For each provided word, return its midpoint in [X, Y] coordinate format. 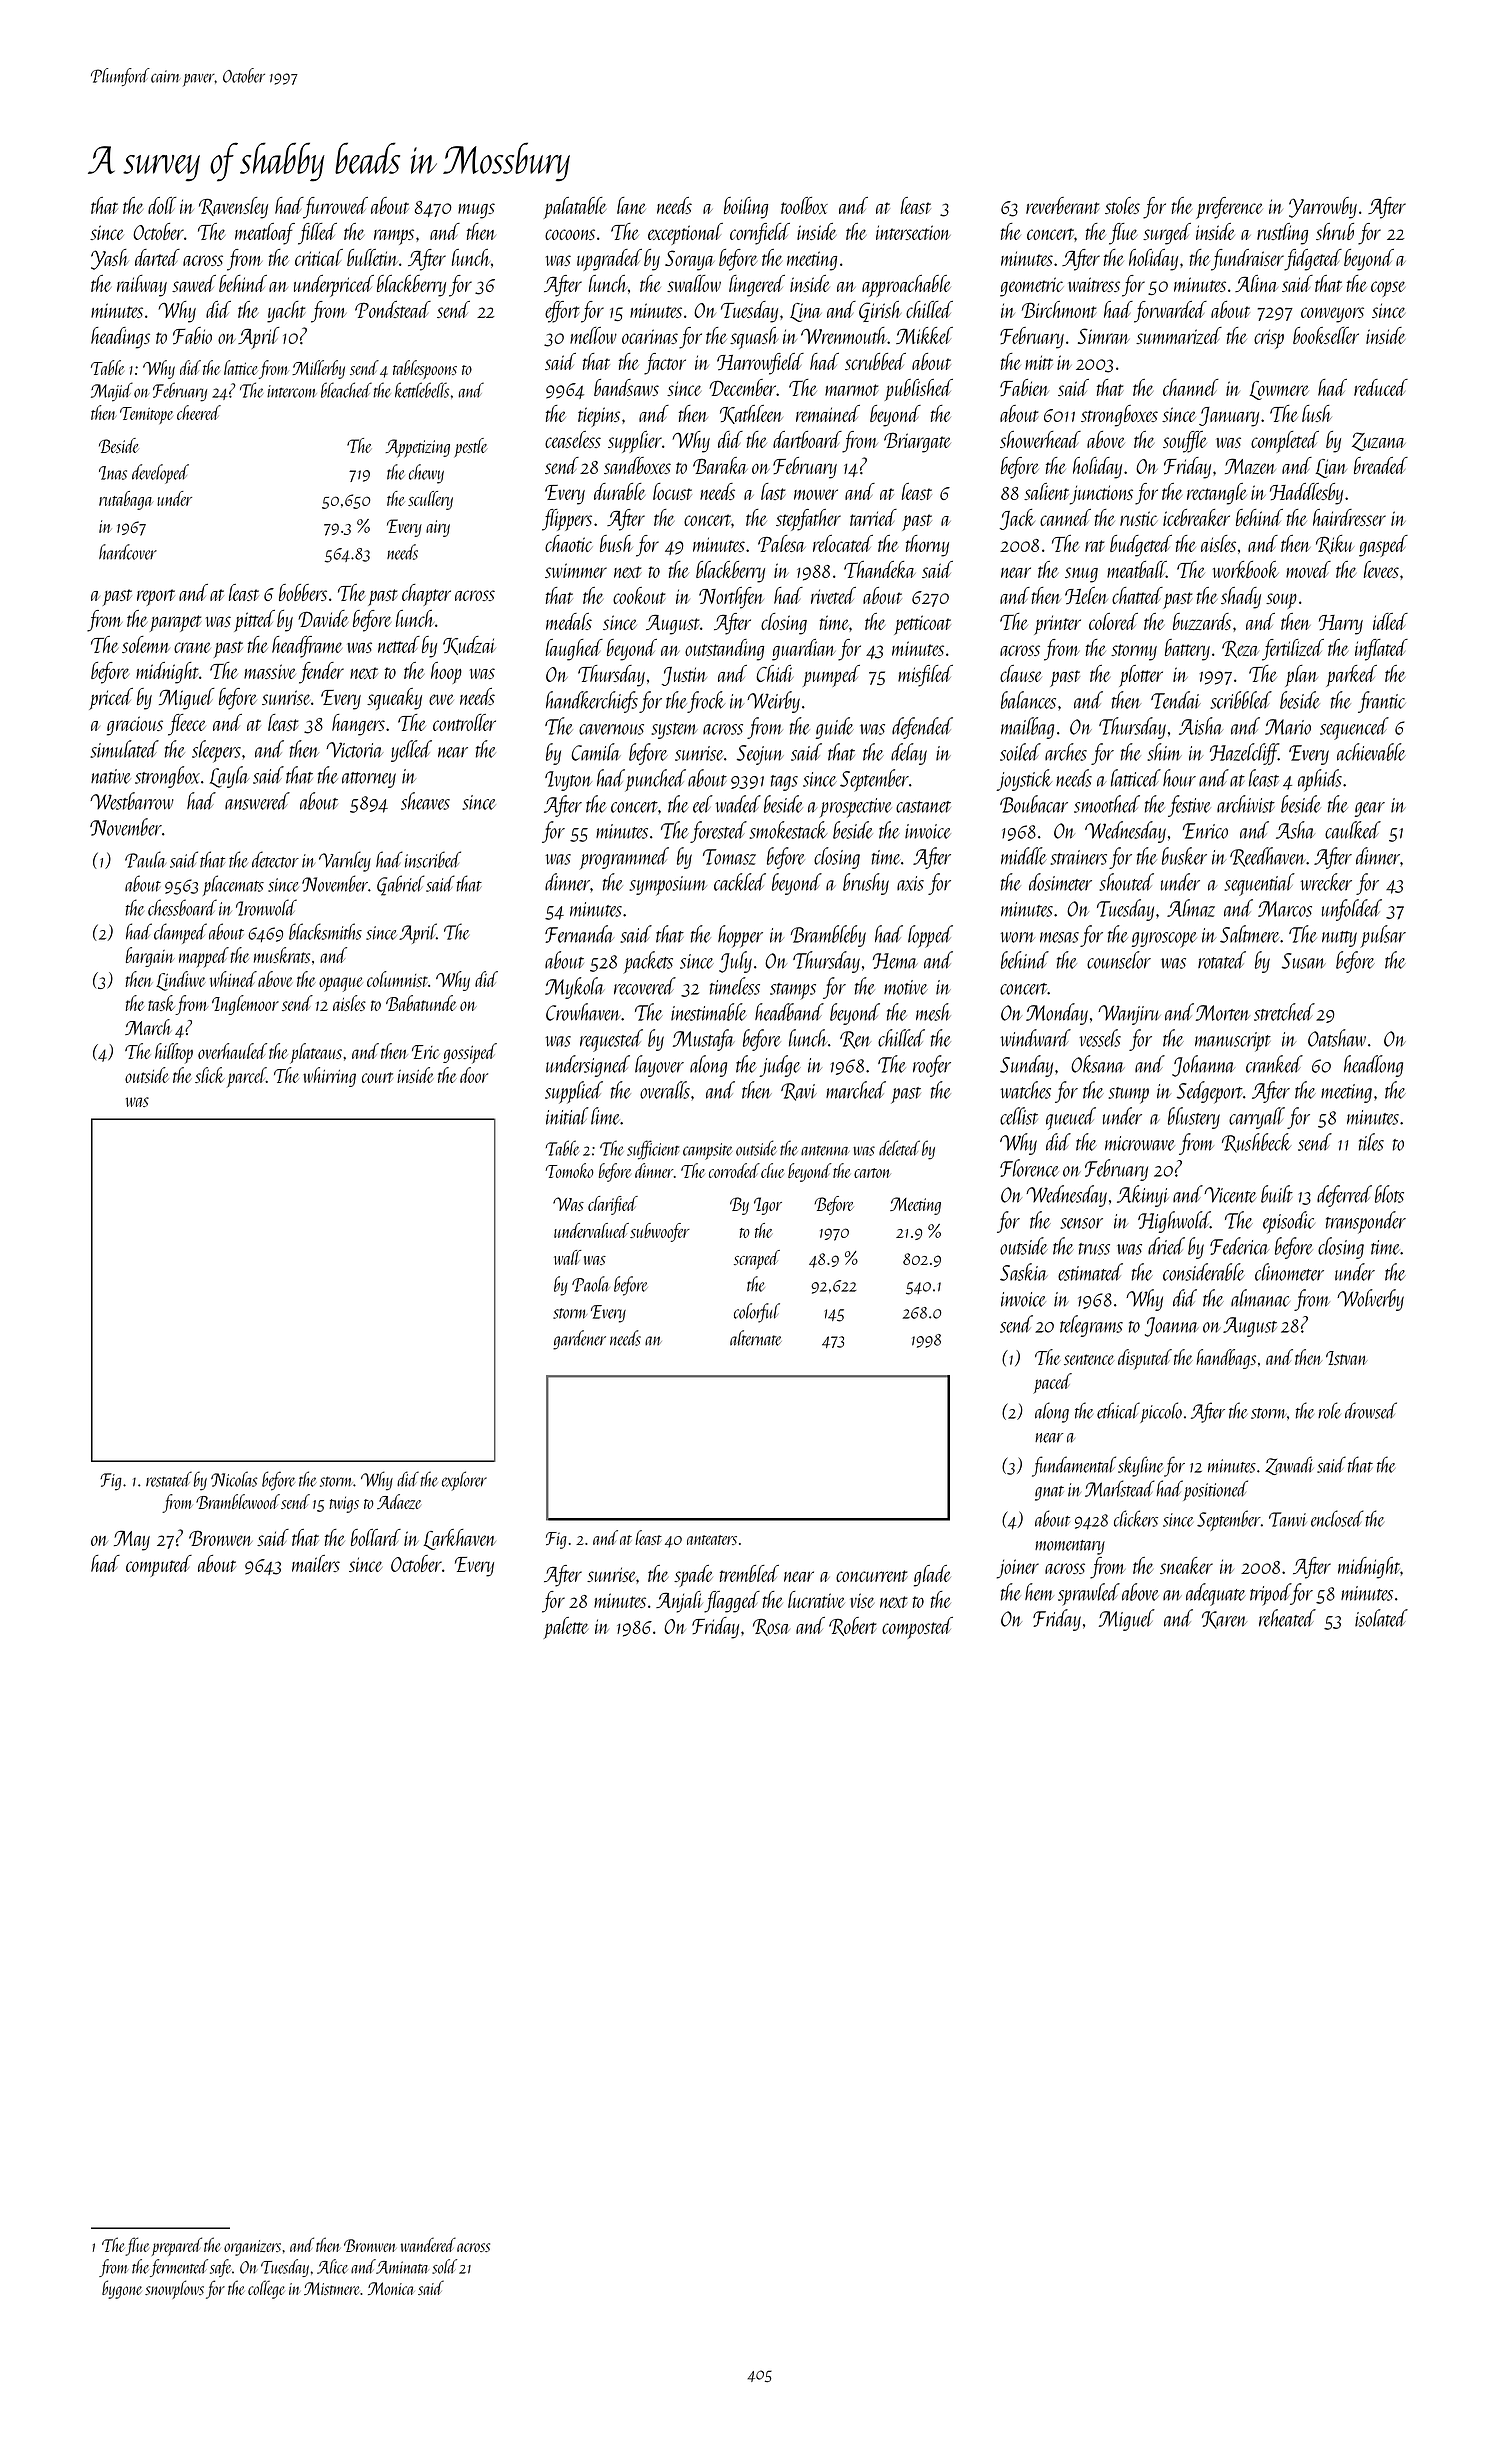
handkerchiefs [592, 702]
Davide [323, 618]
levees [1381, 569]
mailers [316, 1563]
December [743, 387]
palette [566, 1628]
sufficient [653, 1150]
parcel [246, 1077]
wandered [428, 2244]
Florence [1029, 1168]
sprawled [1089, 1594]
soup [1281, 601]
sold [444, 2266]
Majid [112, 392]
